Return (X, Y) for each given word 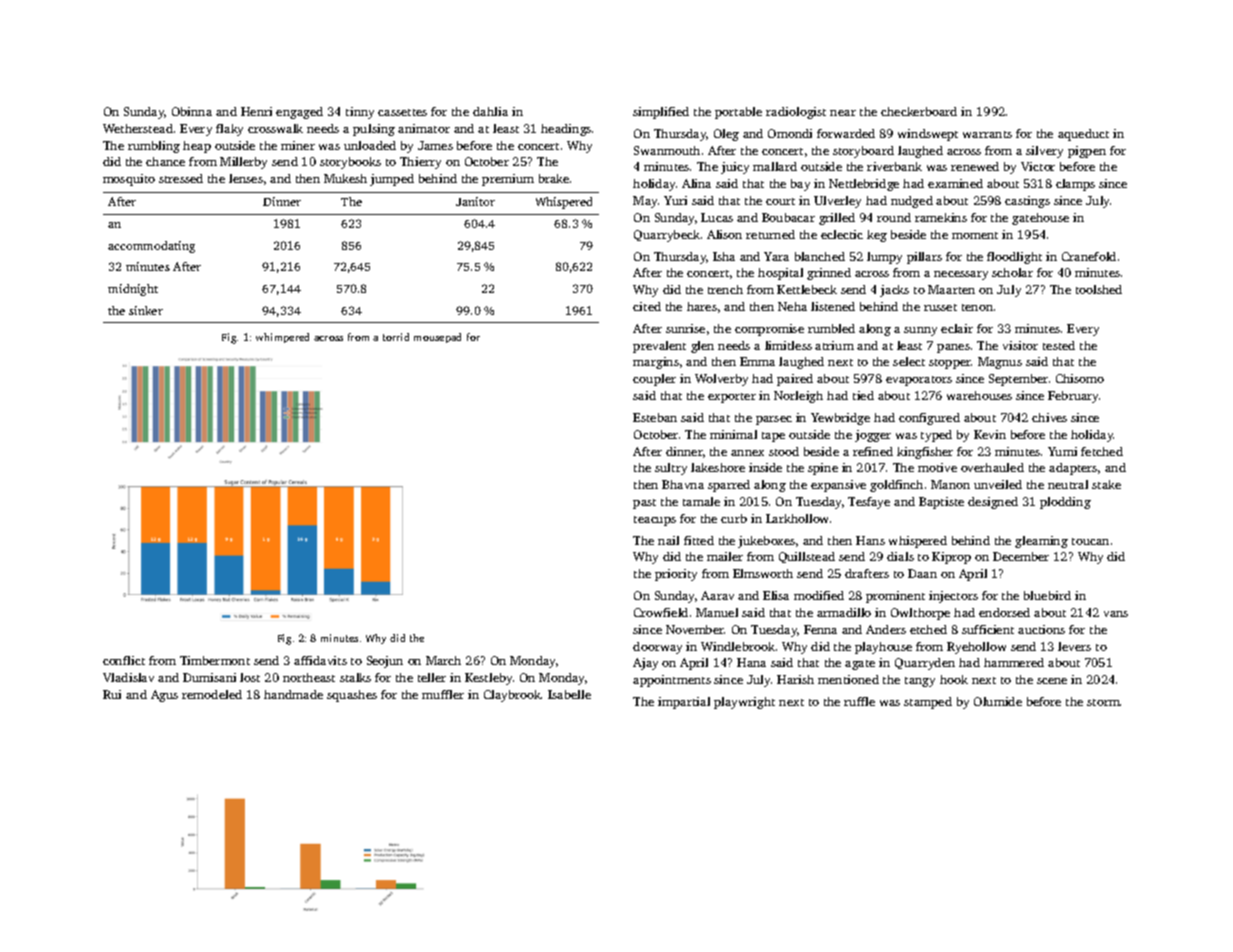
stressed (181, 178)
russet (940, 307)
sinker (146, 310)
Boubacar (788, 217)
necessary (961, 275)
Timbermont (215, 660)
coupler (654, 380)
